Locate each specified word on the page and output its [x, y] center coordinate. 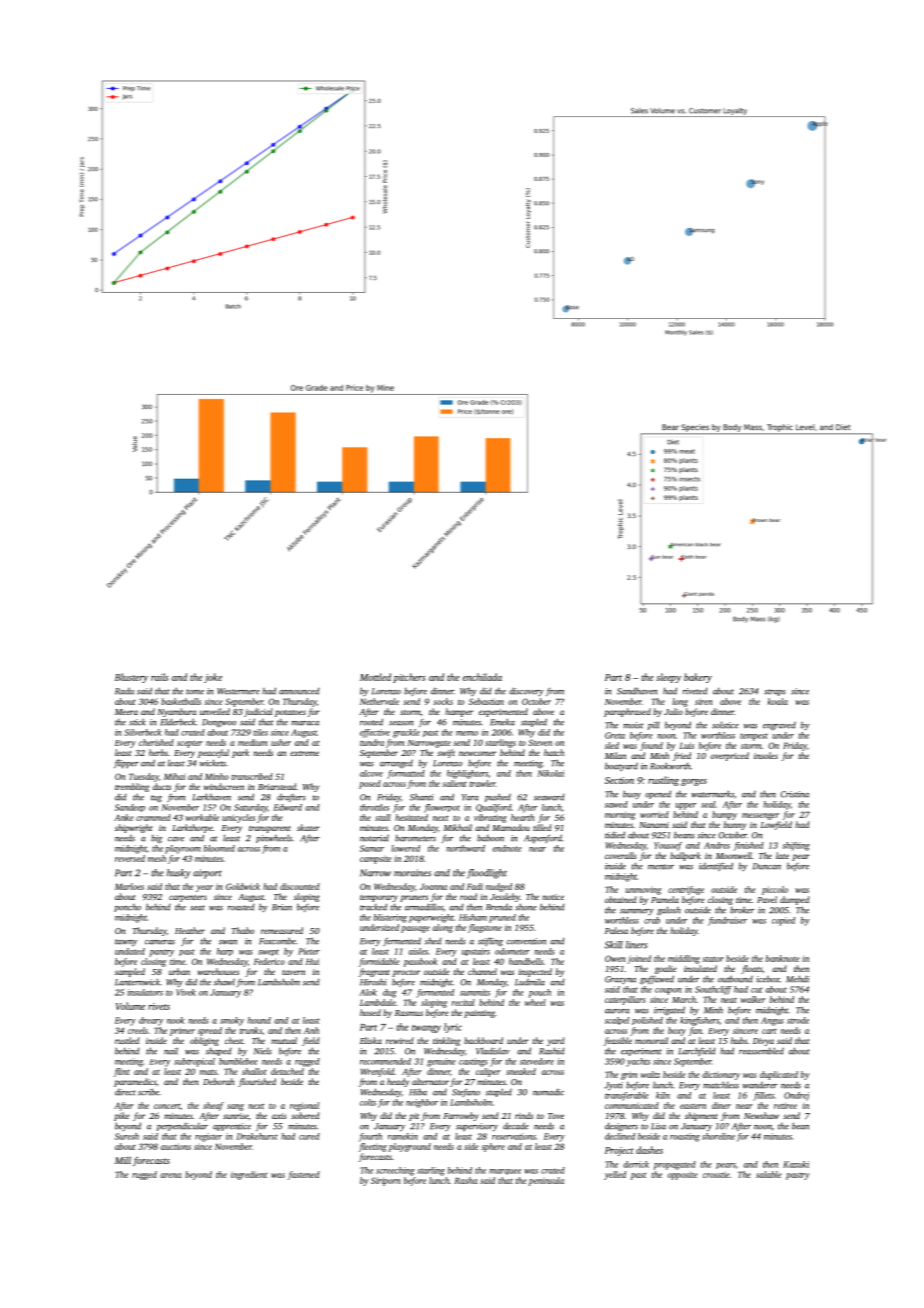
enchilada [482, 677]
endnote [507, 848]
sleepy [668, 678]
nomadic [548, 1092]
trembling [132, 787]
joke [213, 678]
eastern [693, 1106]
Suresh [127, 1136]
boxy [677, 1031]
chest [234, 1040]
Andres [717, 845]
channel [482, 971]
